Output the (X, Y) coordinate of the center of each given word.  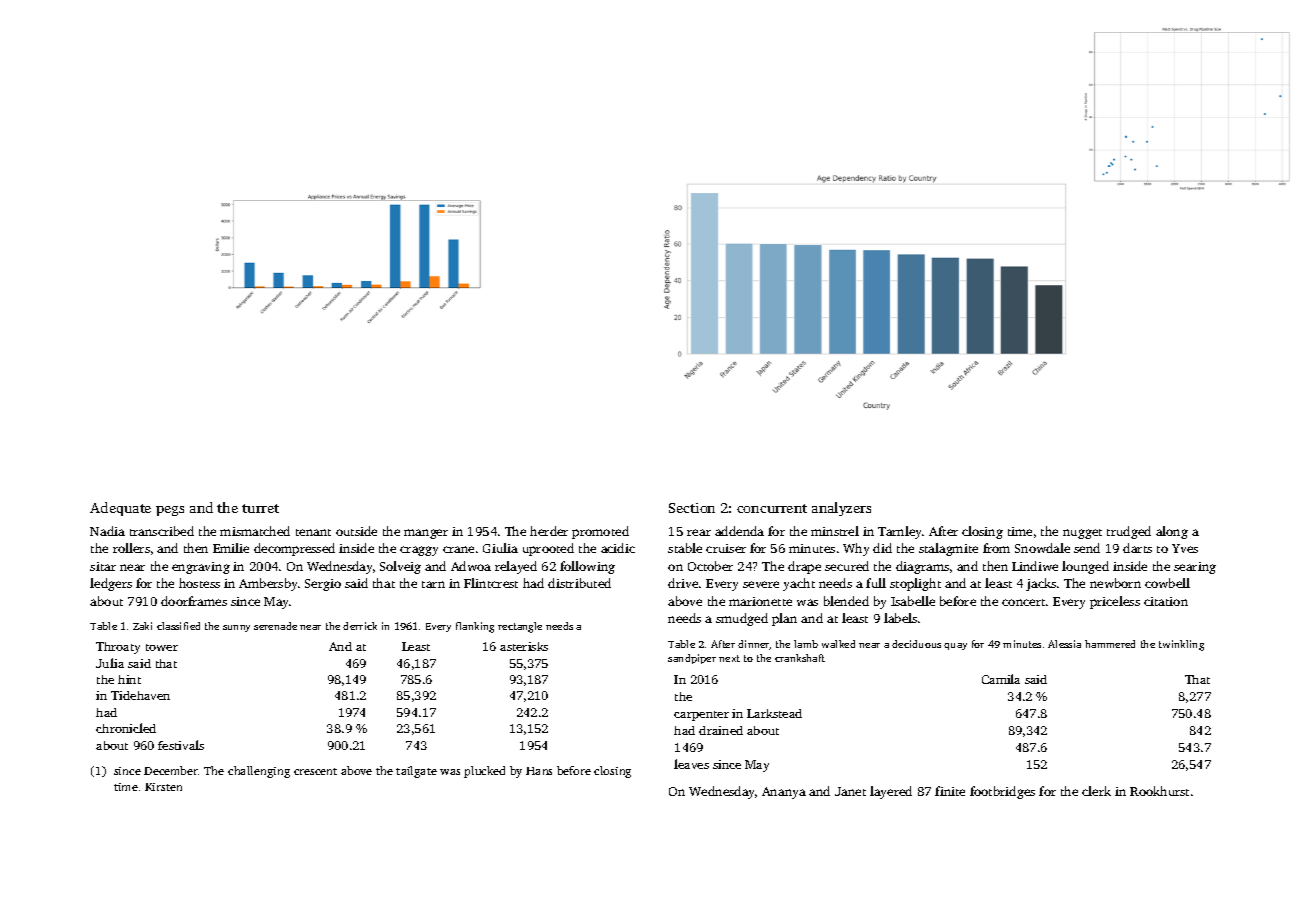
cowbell (1167, 583)
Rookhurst (1159, 791)
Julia (110, 663)
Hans (539, 771)
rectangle (520, 627)
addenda (739, 531)
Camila (1001, 679)
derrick (360, 626)
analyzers (841, 509)
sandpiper (692, 659)
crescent (315, 771)
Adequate (120, 509)
